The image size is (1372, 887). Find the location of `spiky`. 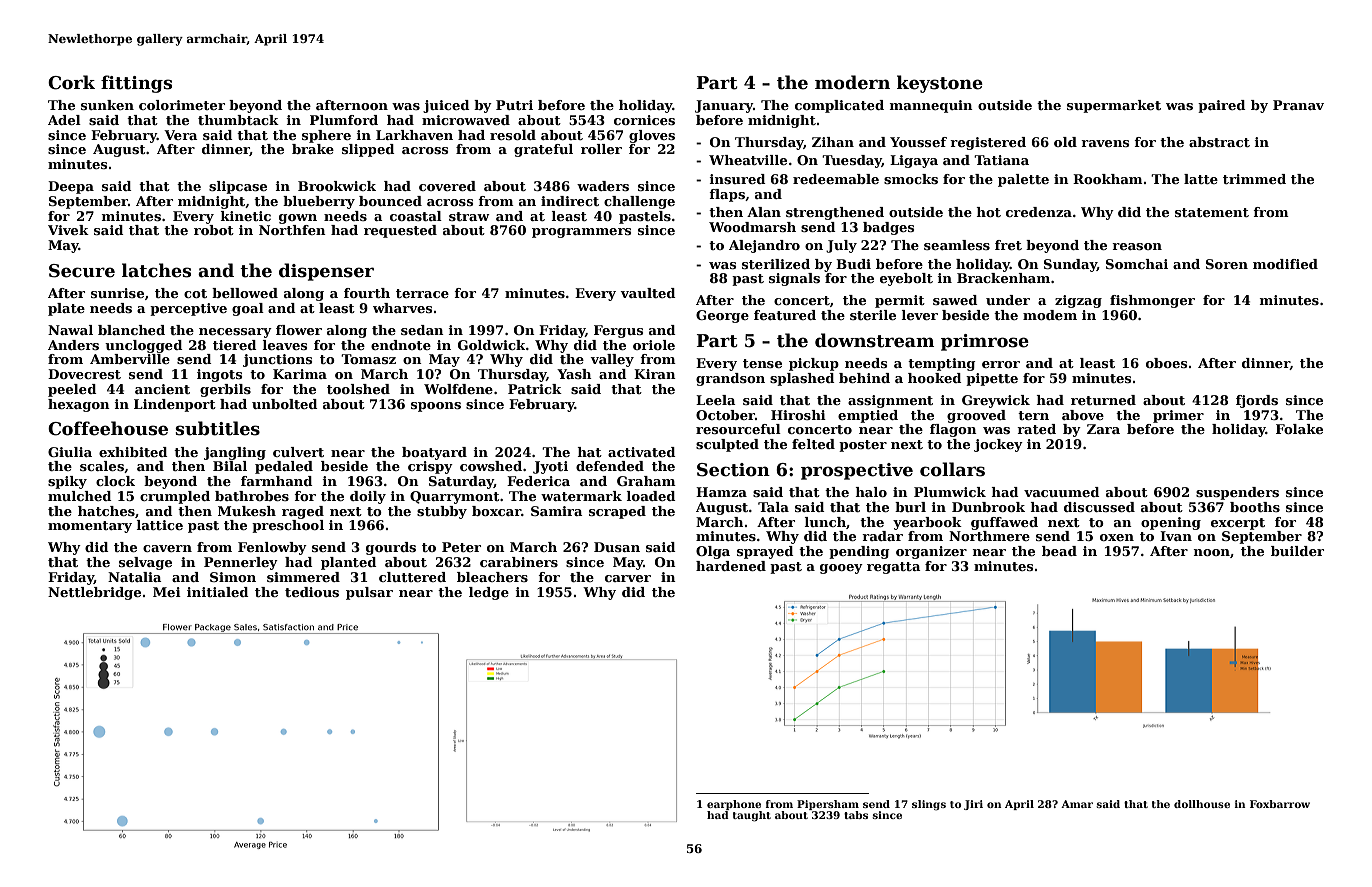

spiky is located at coordinates (67, 482).
